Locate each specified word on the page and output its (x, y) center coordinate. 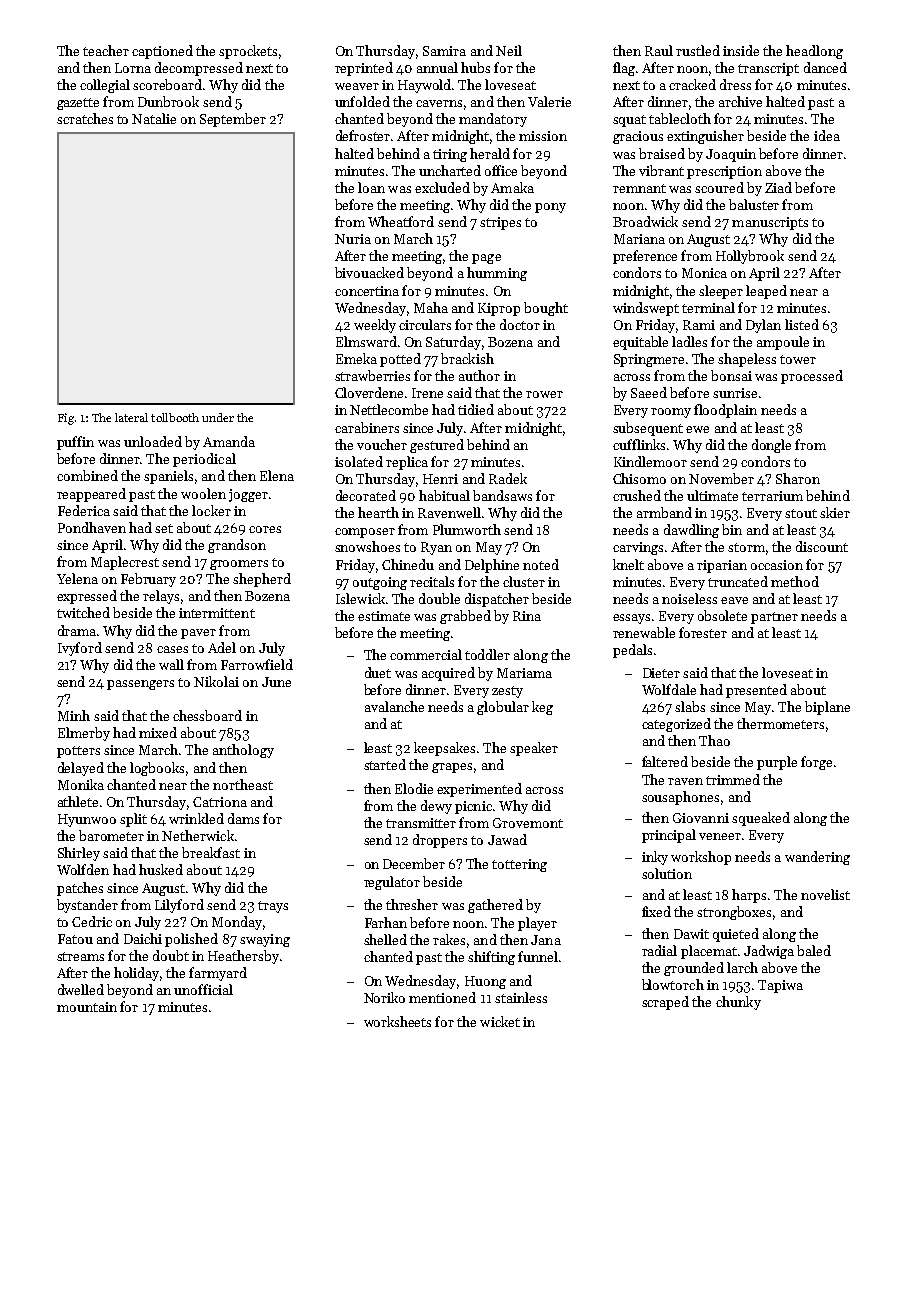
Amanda (229, 441)
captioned (162, 52)
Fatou (75, 939)
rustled (698, 50)
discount (822, 546)
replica (407, 463)
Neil (509, 50)
